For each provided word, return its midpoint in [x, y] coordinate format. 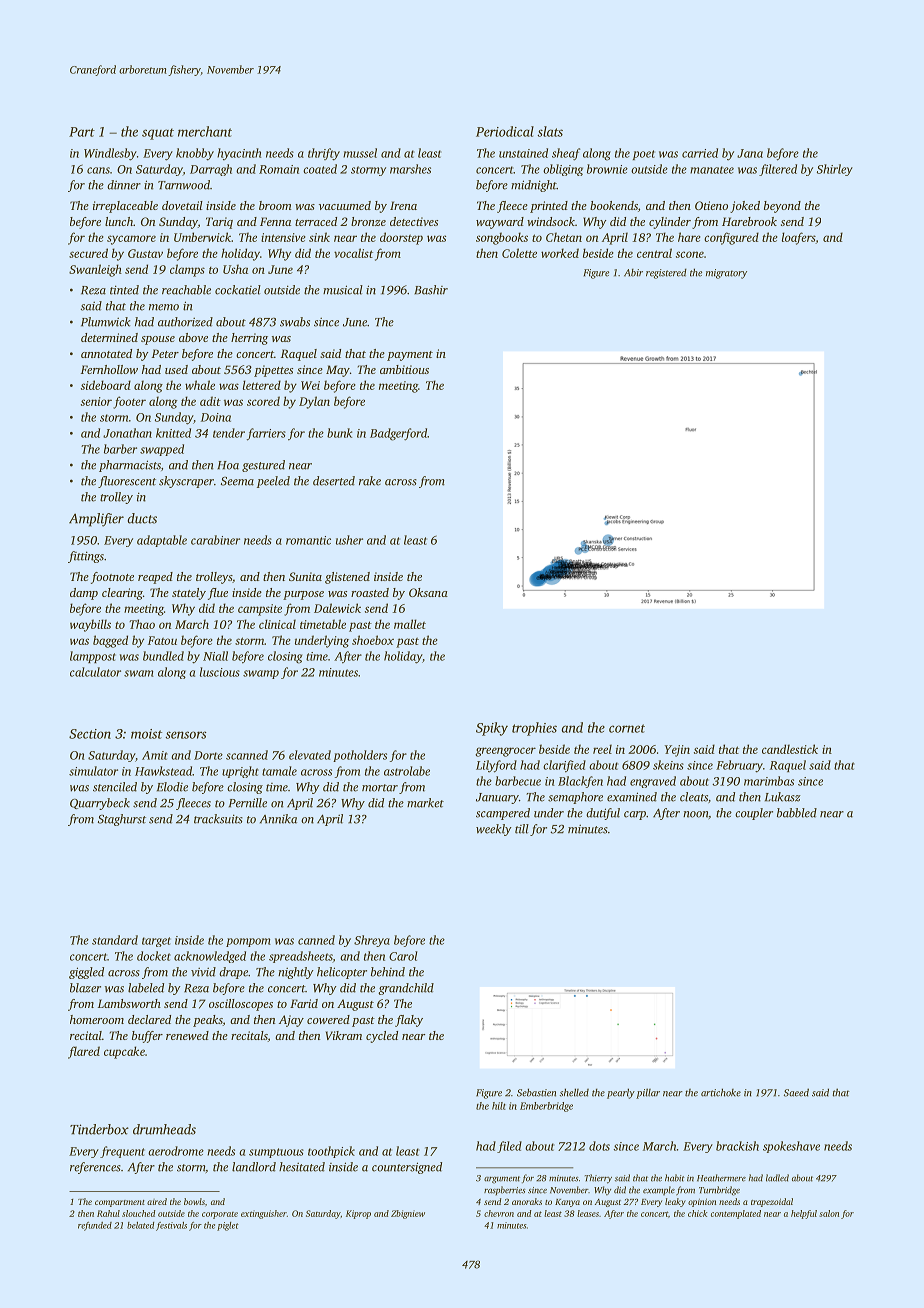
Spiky [492, 729]
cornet [627, 728]
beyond [782, 207]
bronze [368, 221]
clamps [187, 270]
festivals [171, 1226]
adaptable [162, 541]
